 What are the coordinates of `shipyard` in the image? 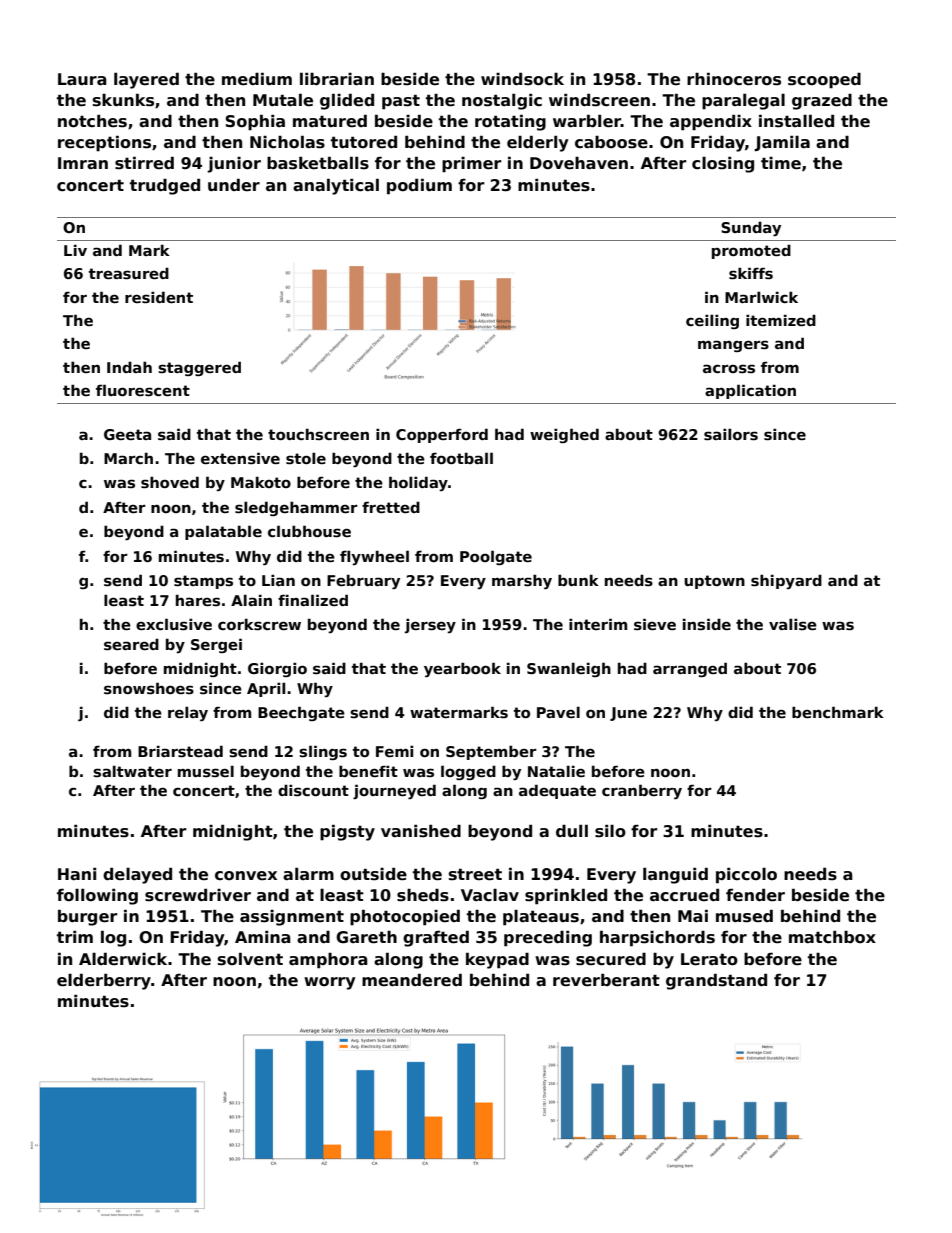 It's located at (786, 581).
